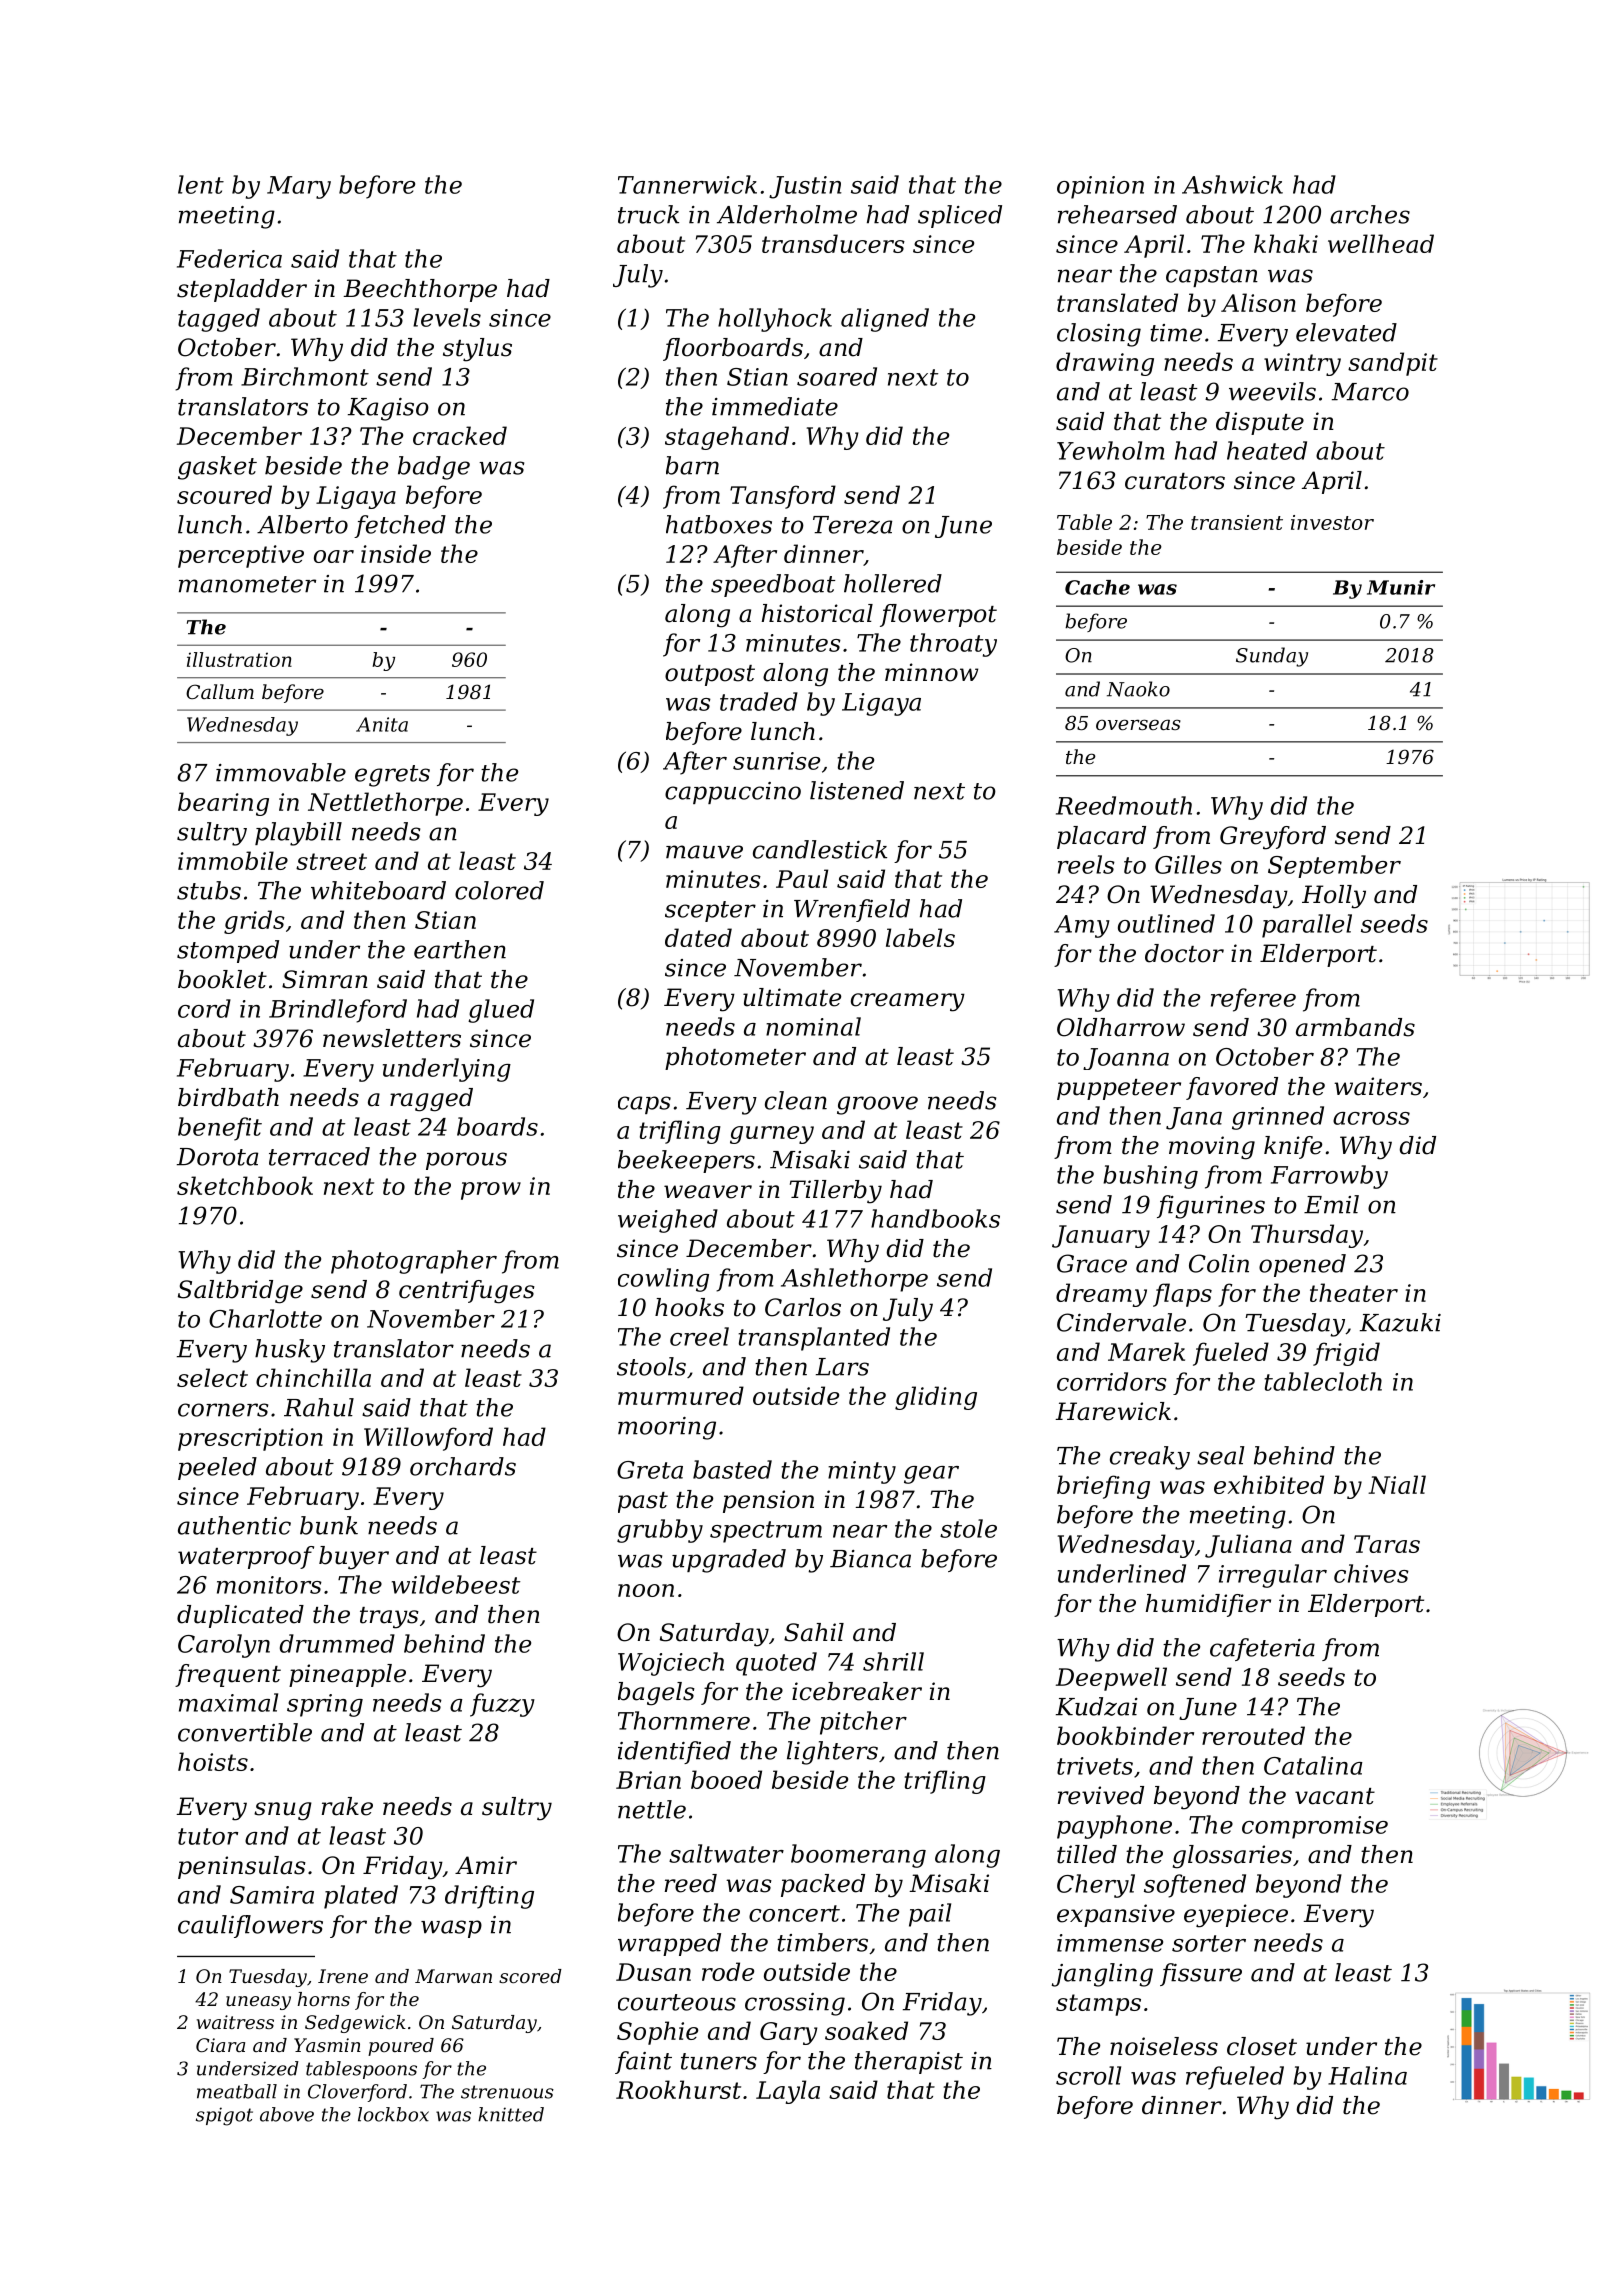 This screenshot has width=1620, height=2292. What do you see at coordinates (792, 997) in the screenshot?
I see `ultimate` at bounding box center [792, 997].
